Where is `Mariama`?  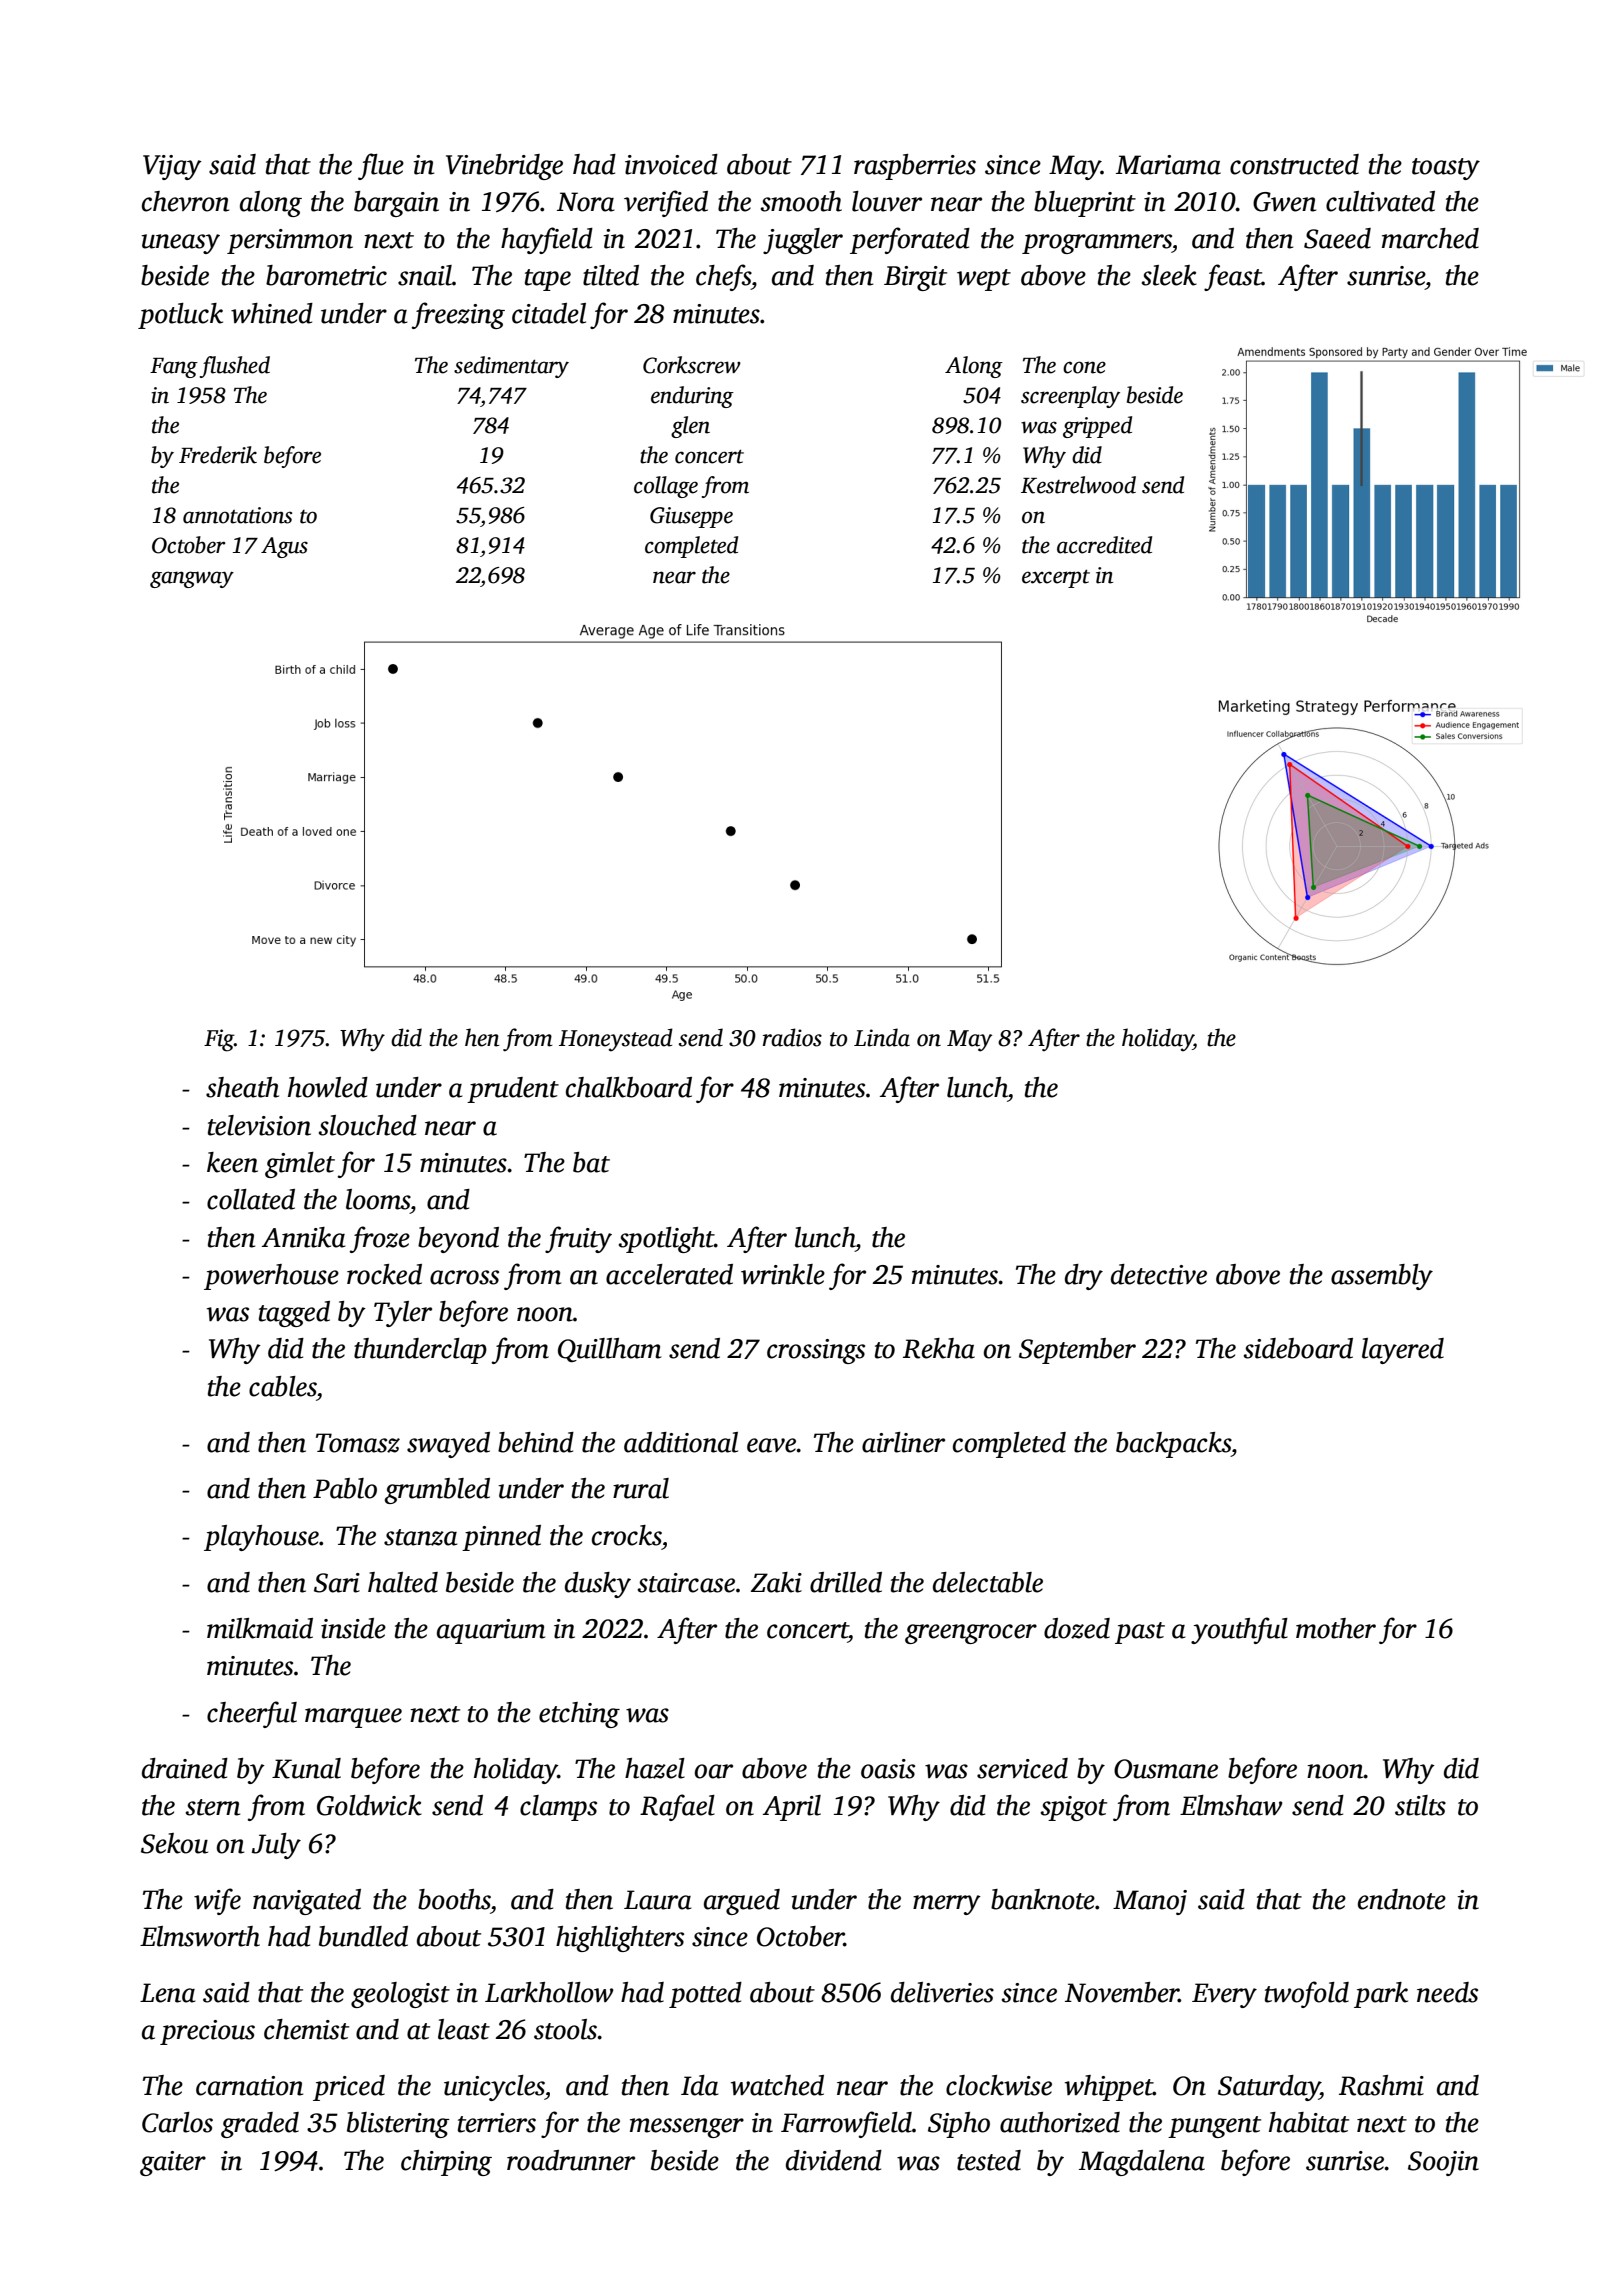 Mariama is located at coordinates (1168, 165).
